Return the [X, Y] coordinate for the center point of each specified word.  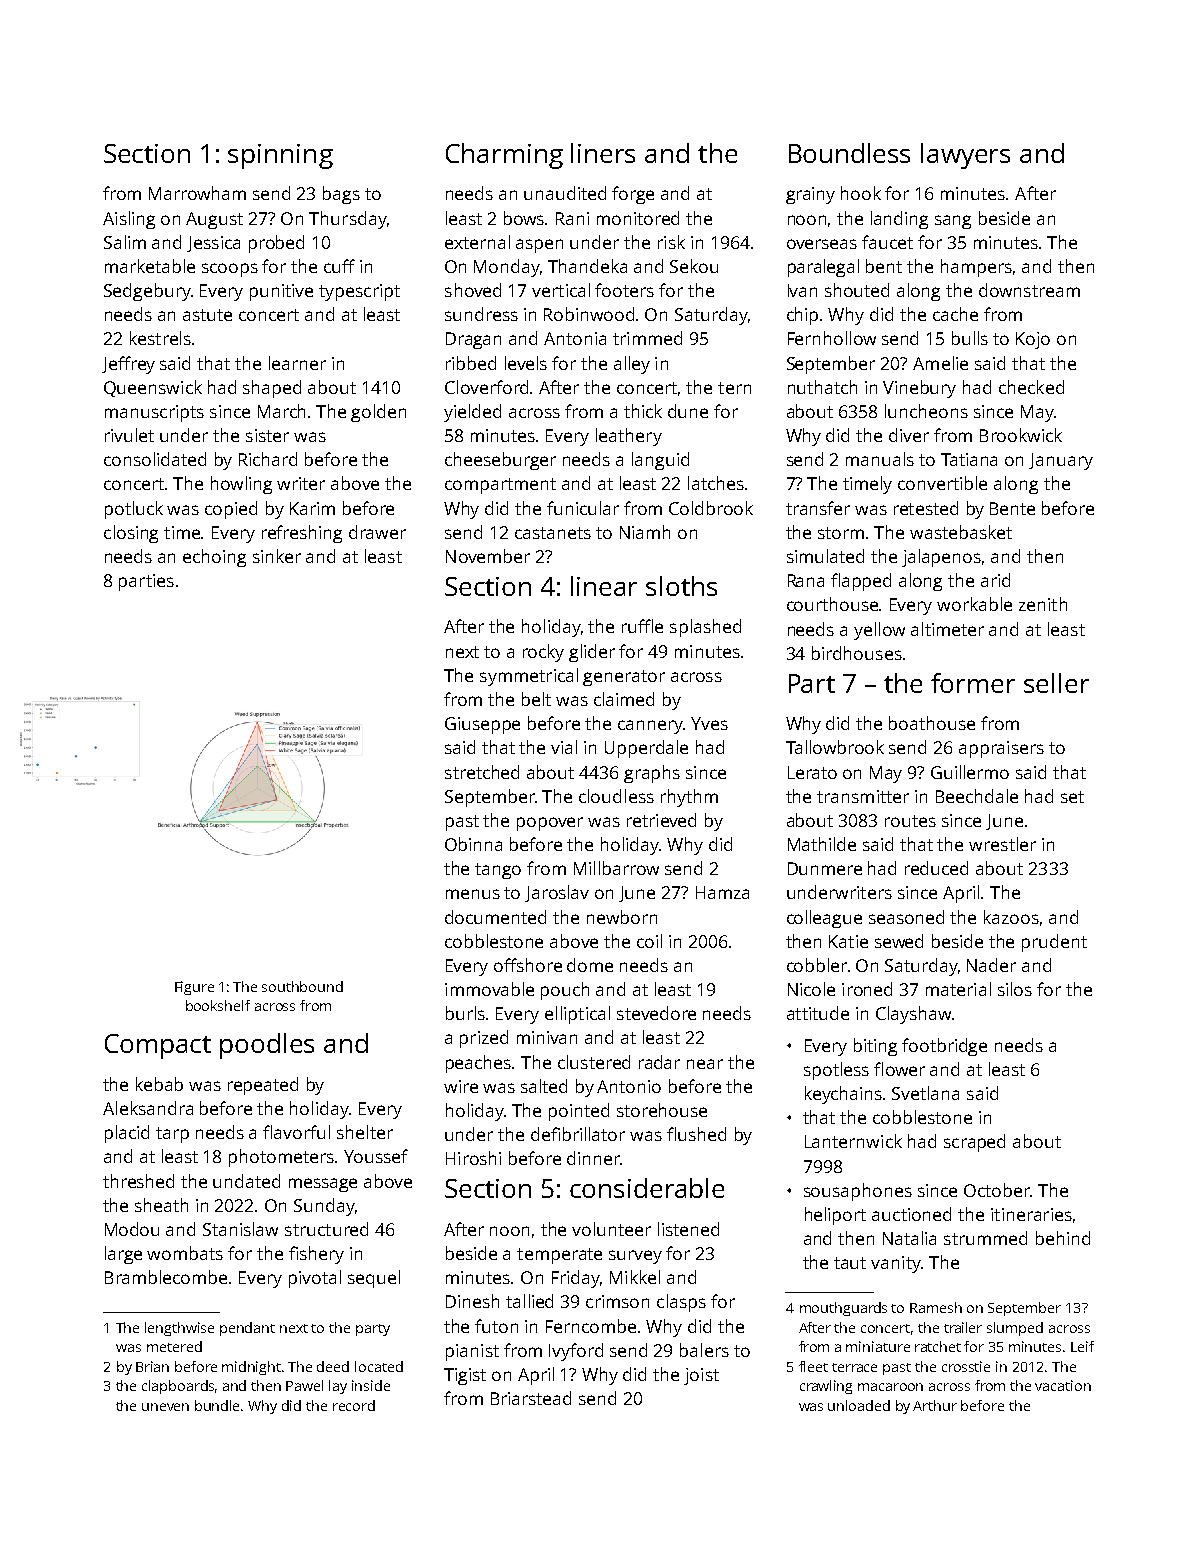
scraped [974, 1143]
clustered [594, 1062]
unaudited [565, 193]
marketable [150, 266]
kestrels [160, 338]
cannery [650, 727]
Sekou [694, 266]
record [354, 1405]
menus [473, 894]
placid [127, 1134]
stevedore [656, 1013]
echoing [214, 558]
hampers [976, 268]
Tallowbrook [835, 747]
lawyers [965, 156]
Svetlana [925, 1093]
